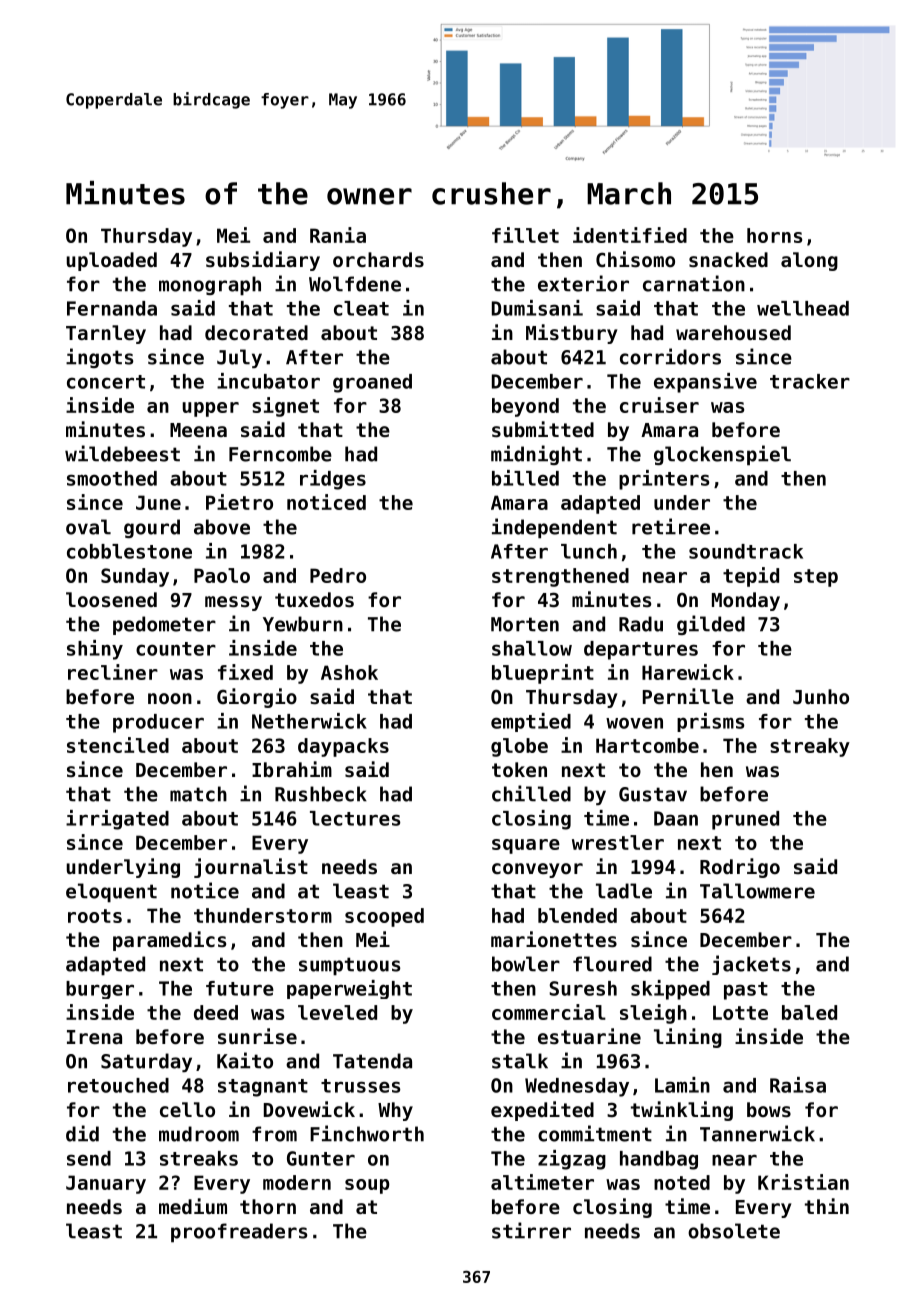 The width and height of the page is (924, 1311). What do you see at coordinates (239, 1233) in the page?
I see `proofreaders` at bounding box center [239, 1233].
